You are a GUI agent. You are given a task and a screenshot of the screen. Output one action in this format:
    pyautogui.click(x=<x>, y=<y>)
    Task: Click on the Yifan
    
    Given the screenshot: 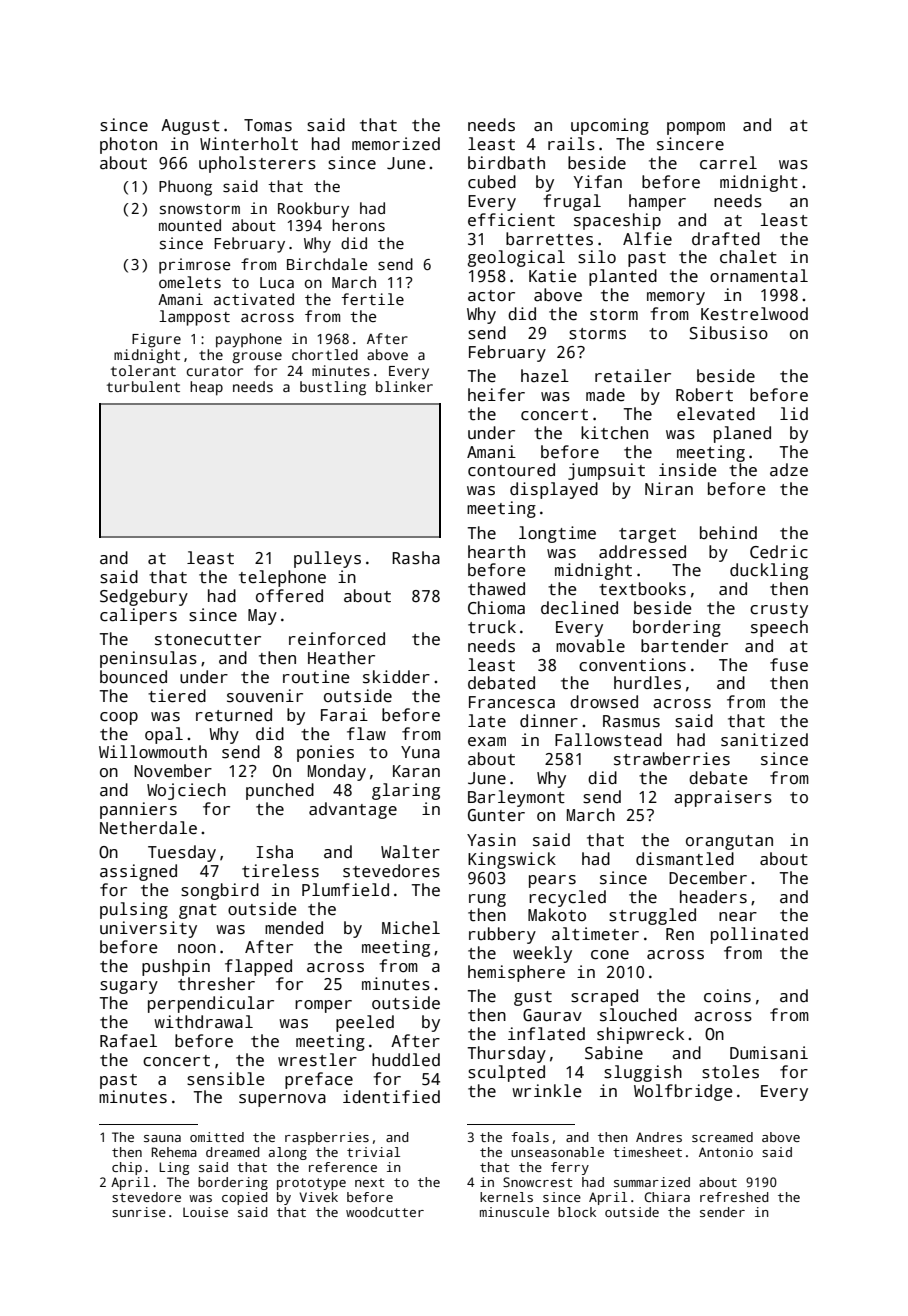 What is the action you would take?
    pyautogui.click(x=598, y=182)
